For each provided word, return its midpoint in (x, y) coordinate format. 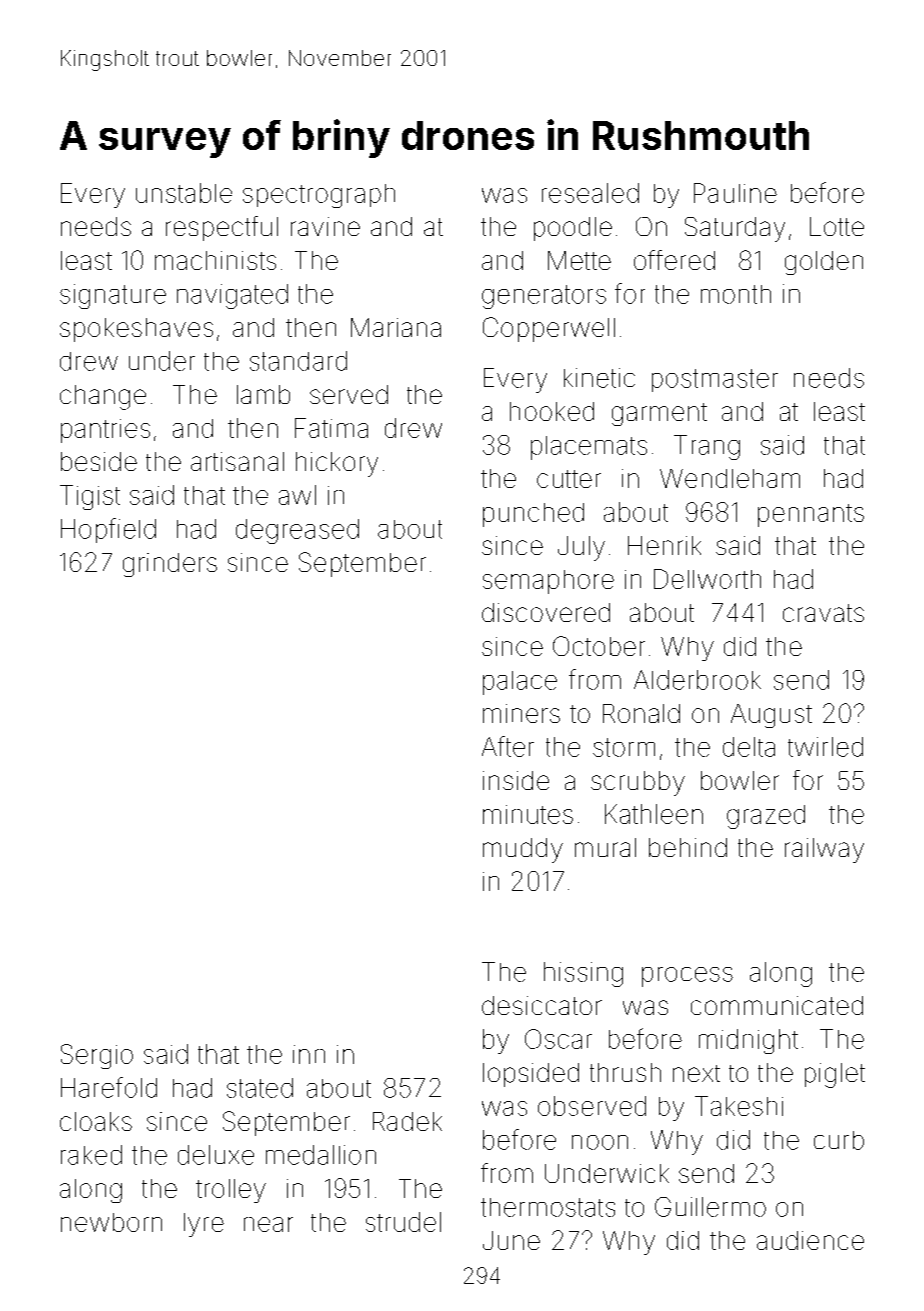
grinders (170, 565)
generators (544, 297)
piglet (835, 1075)
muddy (523, 850)
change (103, 397)
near (268, 1224)
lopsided (531, 1075)
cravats (823, 613)
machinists (215, 260)
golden (824, 263)
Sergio (97, 1056)
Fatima (331, 428)
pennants (811, 515)
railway (824, 850)
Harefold (109, 1087)
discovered (546, 612)
